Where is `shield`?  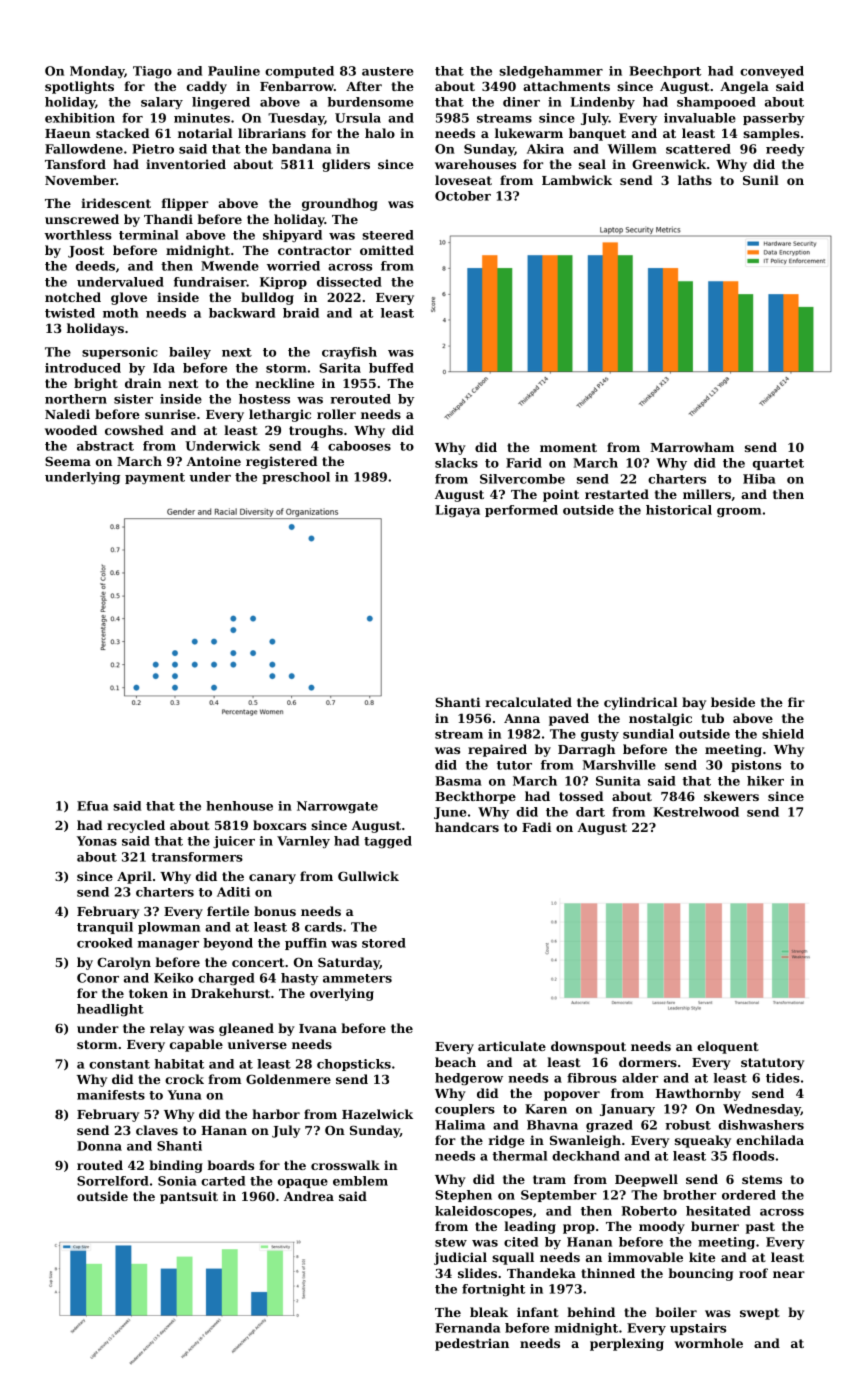
shield is located at coordinates (783, 734).
